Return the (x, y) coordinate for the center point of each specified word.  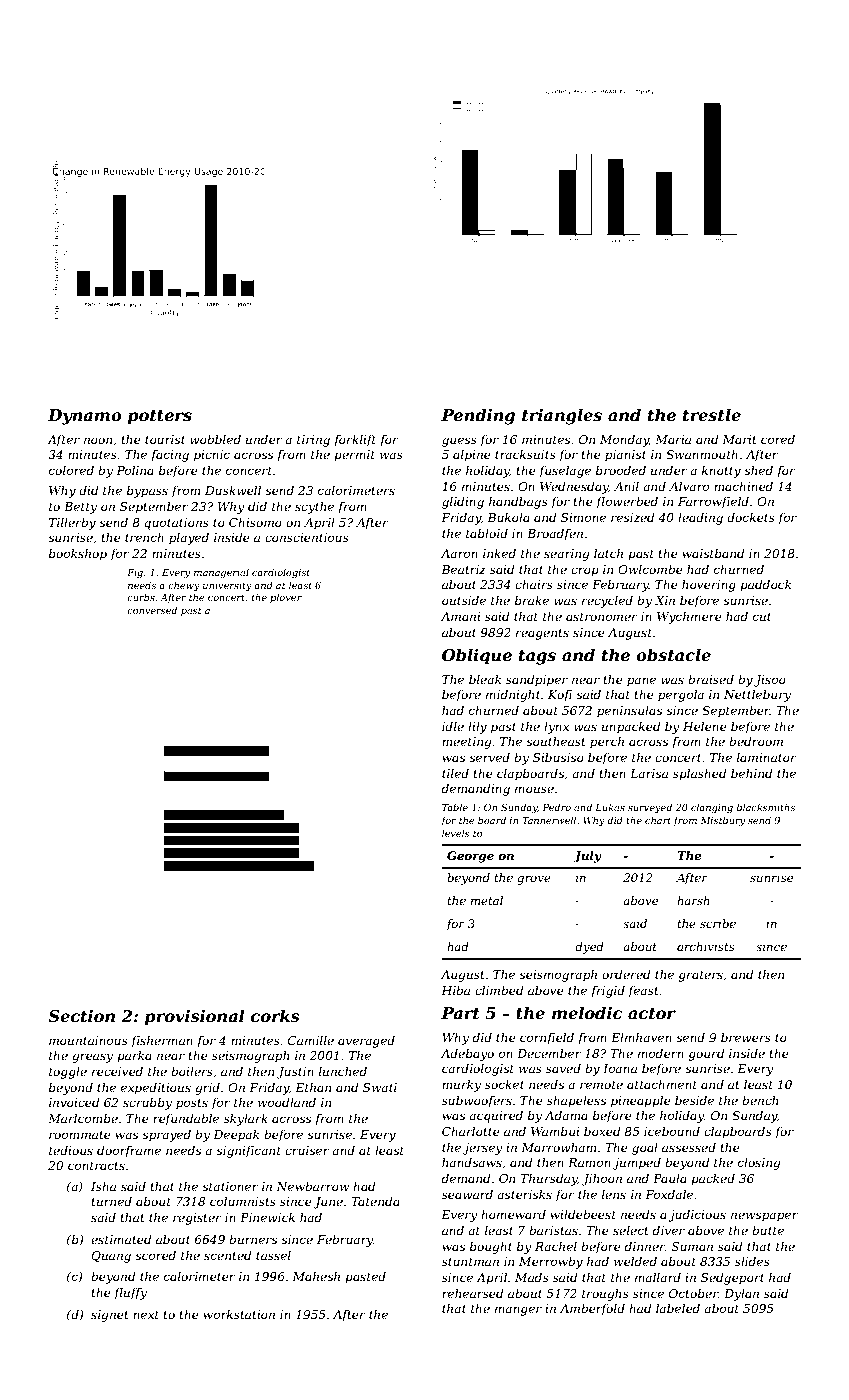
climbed (499, 990)
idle (453, 726)
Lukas (610, 807)
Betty (80, 508)
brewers (746, 1037)
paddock (765, 585)
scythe (314, 508)
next (146, 1315)
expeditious (156, 1088)
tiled (455, 773)
